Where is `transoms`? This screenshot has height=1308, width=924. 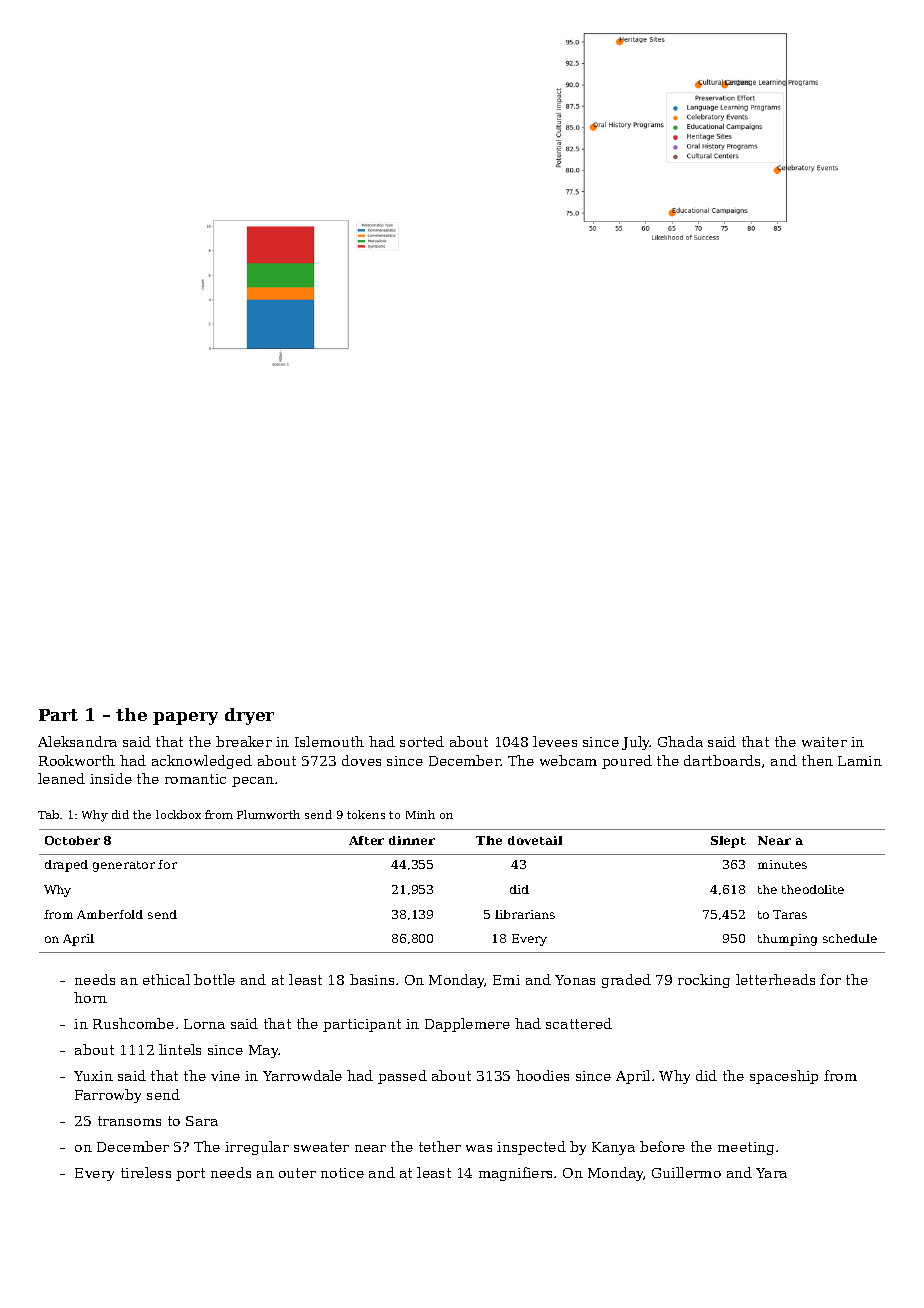
transoms is located at coordinates (129, 1121).
